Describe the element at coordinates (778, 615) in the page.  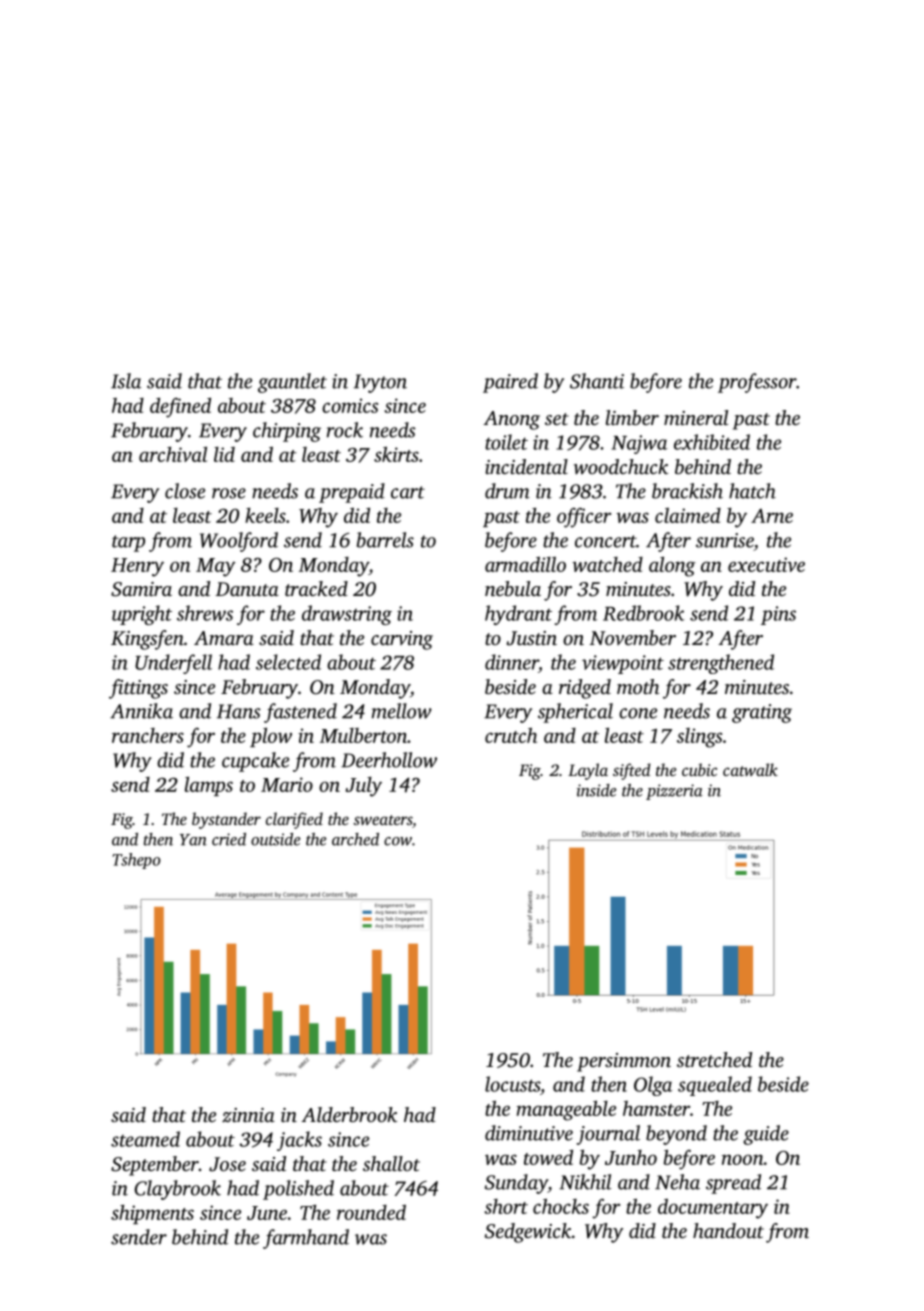
I see `pins` at that location.
